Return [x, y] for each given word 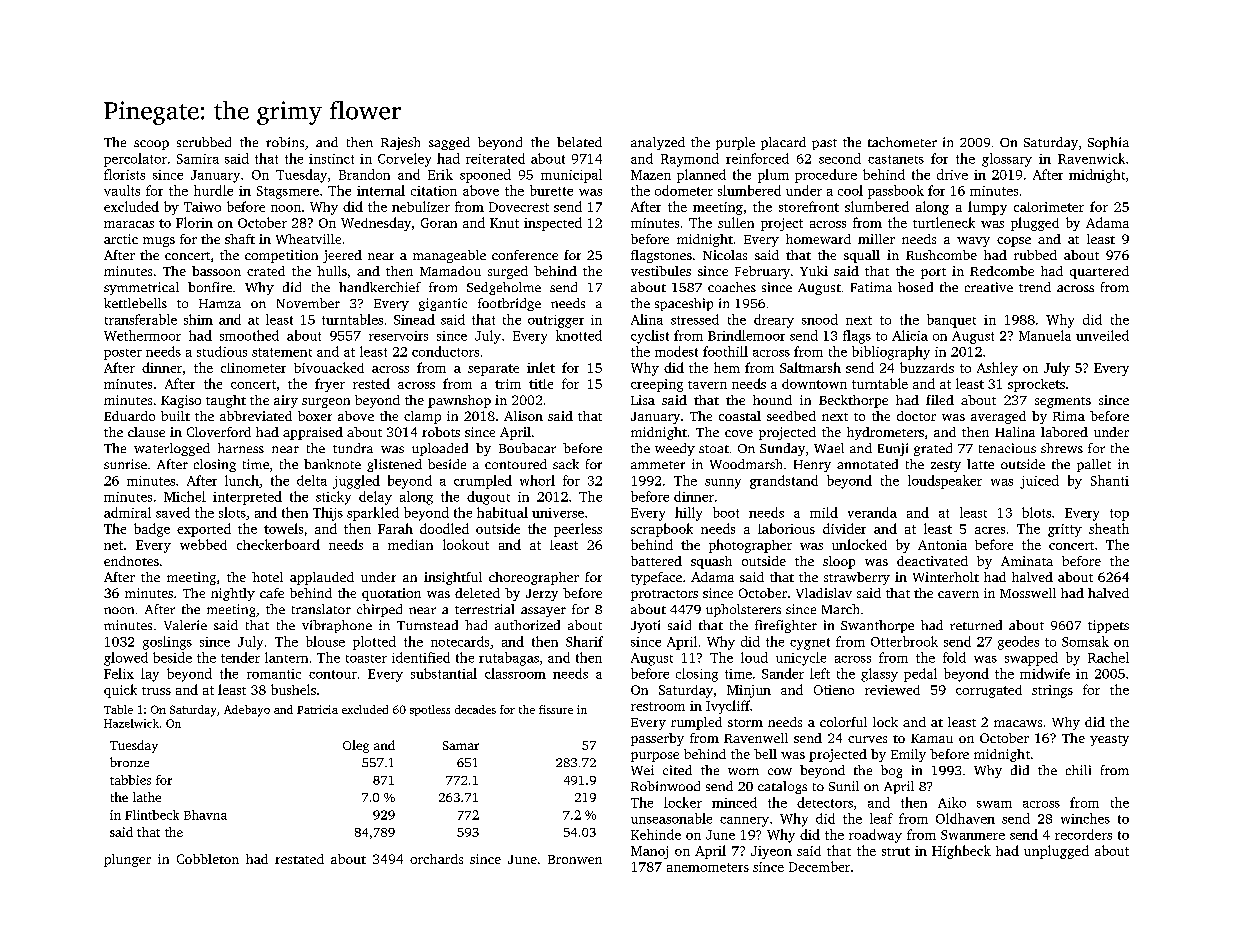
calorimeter [1049, 207]
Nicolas [725, 255]
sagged [449, 143]
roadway [875, 836]
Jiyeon [771, 852]
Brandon [364, 174]
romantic [274, 674]
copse [1014, 242]
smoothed [249, 335]
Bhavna [205, 815]
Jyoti [645, 626]
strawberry [857, 578]
